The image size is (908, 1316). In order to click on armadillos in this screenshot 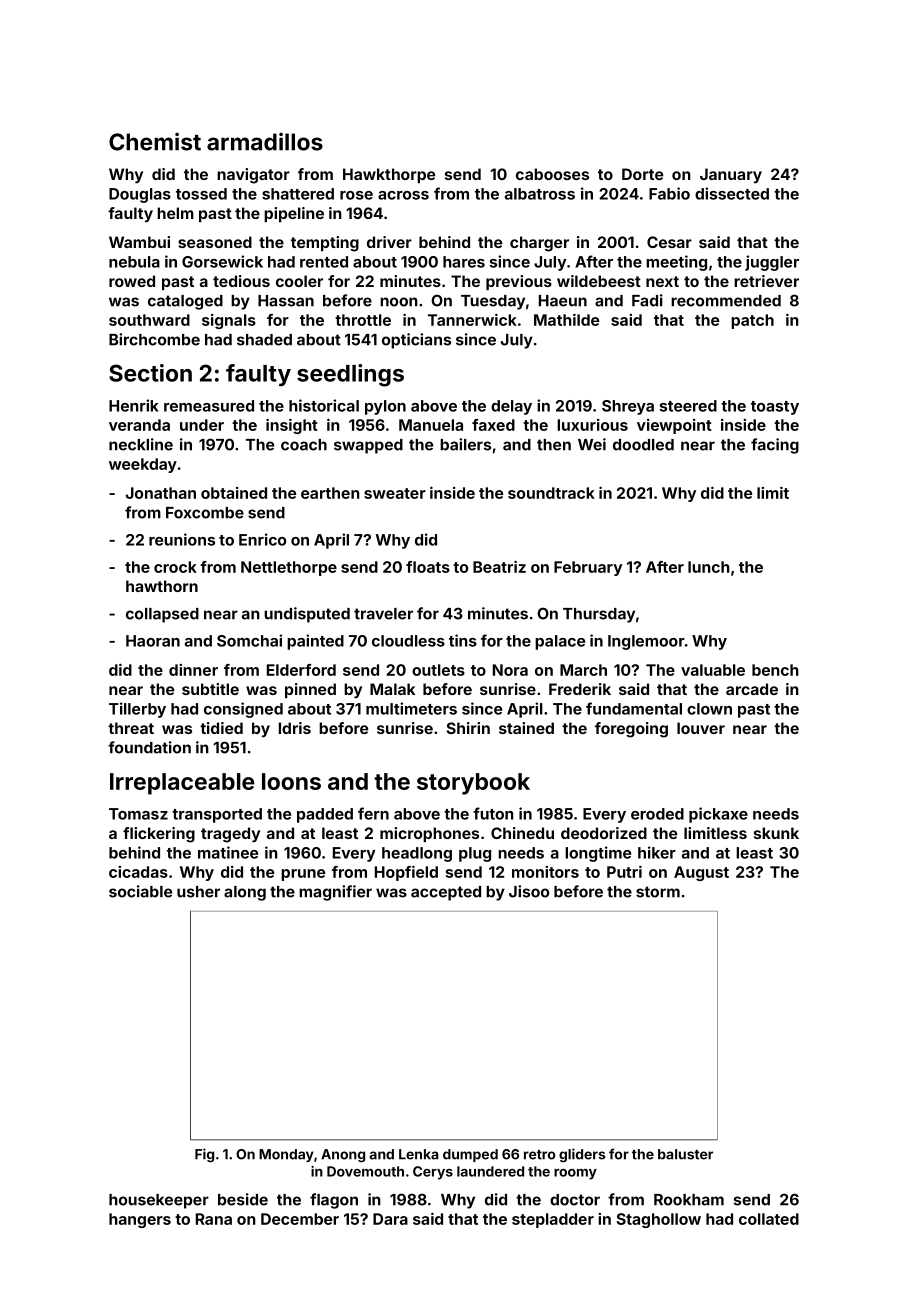, I will do `click(265, 142)`.
